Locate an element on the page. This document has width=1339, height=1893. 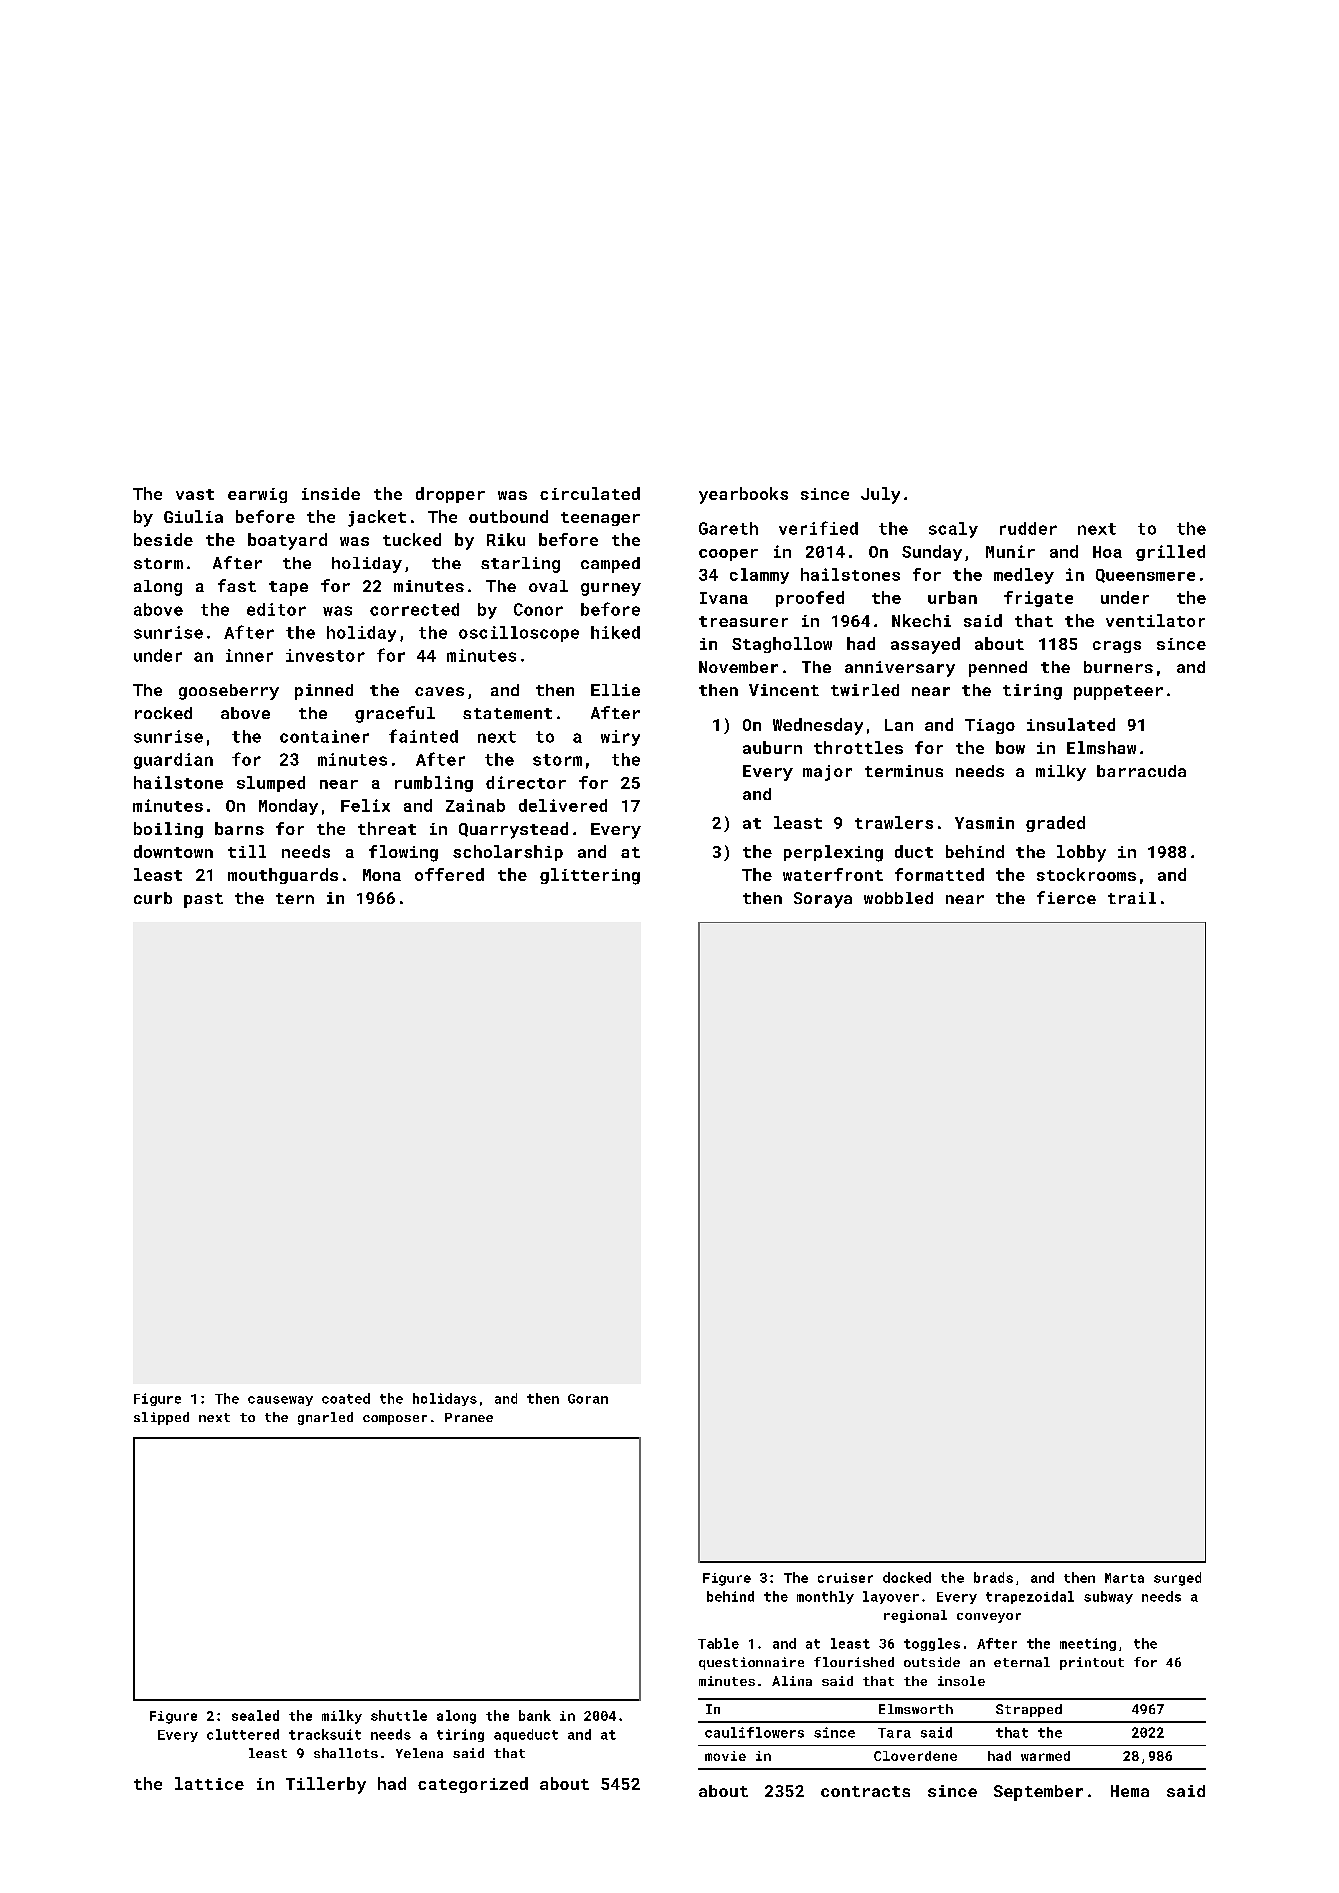
delivered is located at coordinates (563, 805).
